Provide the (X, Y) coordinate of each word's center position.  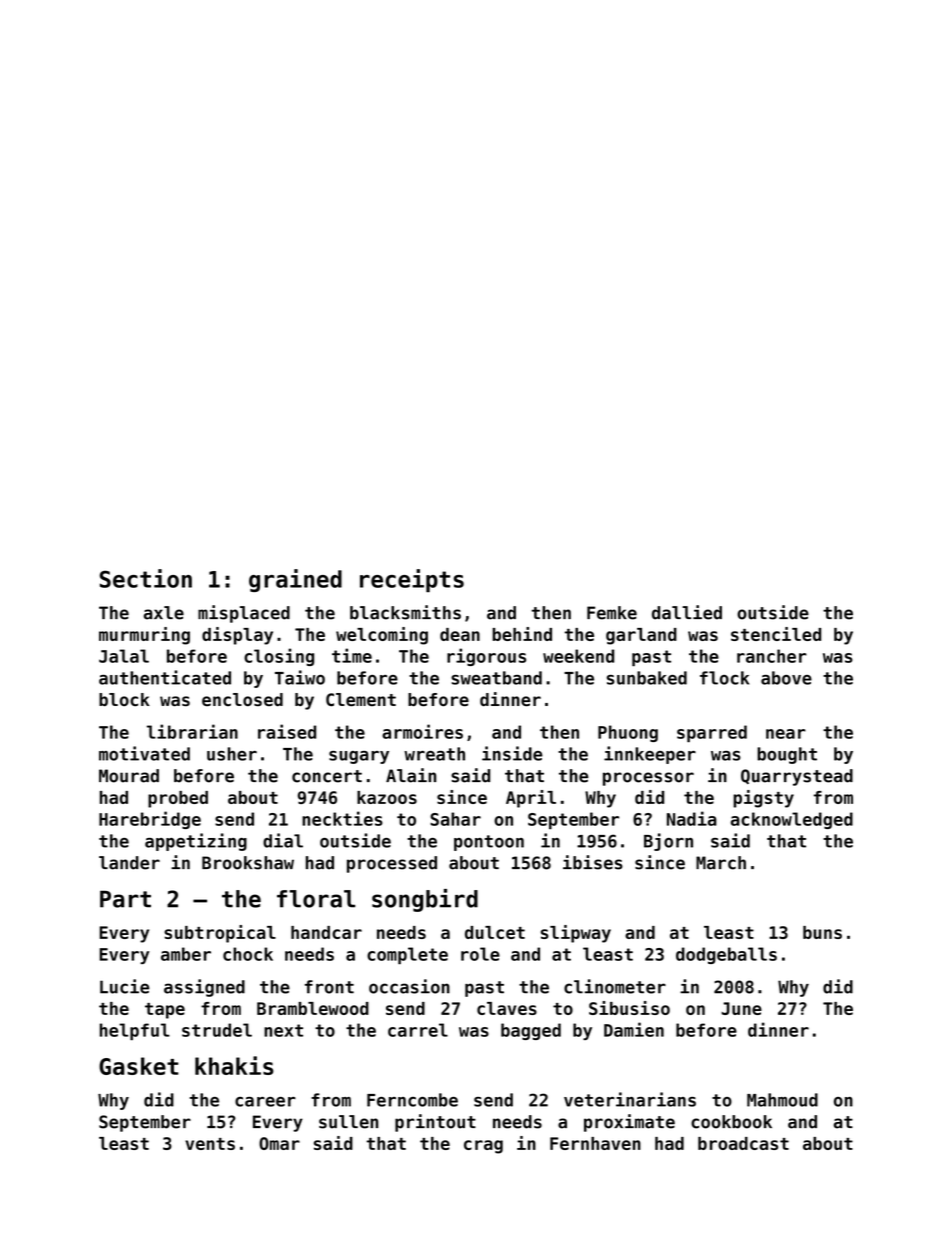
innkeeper (650, 755)
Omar (279, 1143)
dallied (687, 612)
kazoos (387, 797)
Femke (612, 613)
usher (232, 754)
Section (146, 578)
